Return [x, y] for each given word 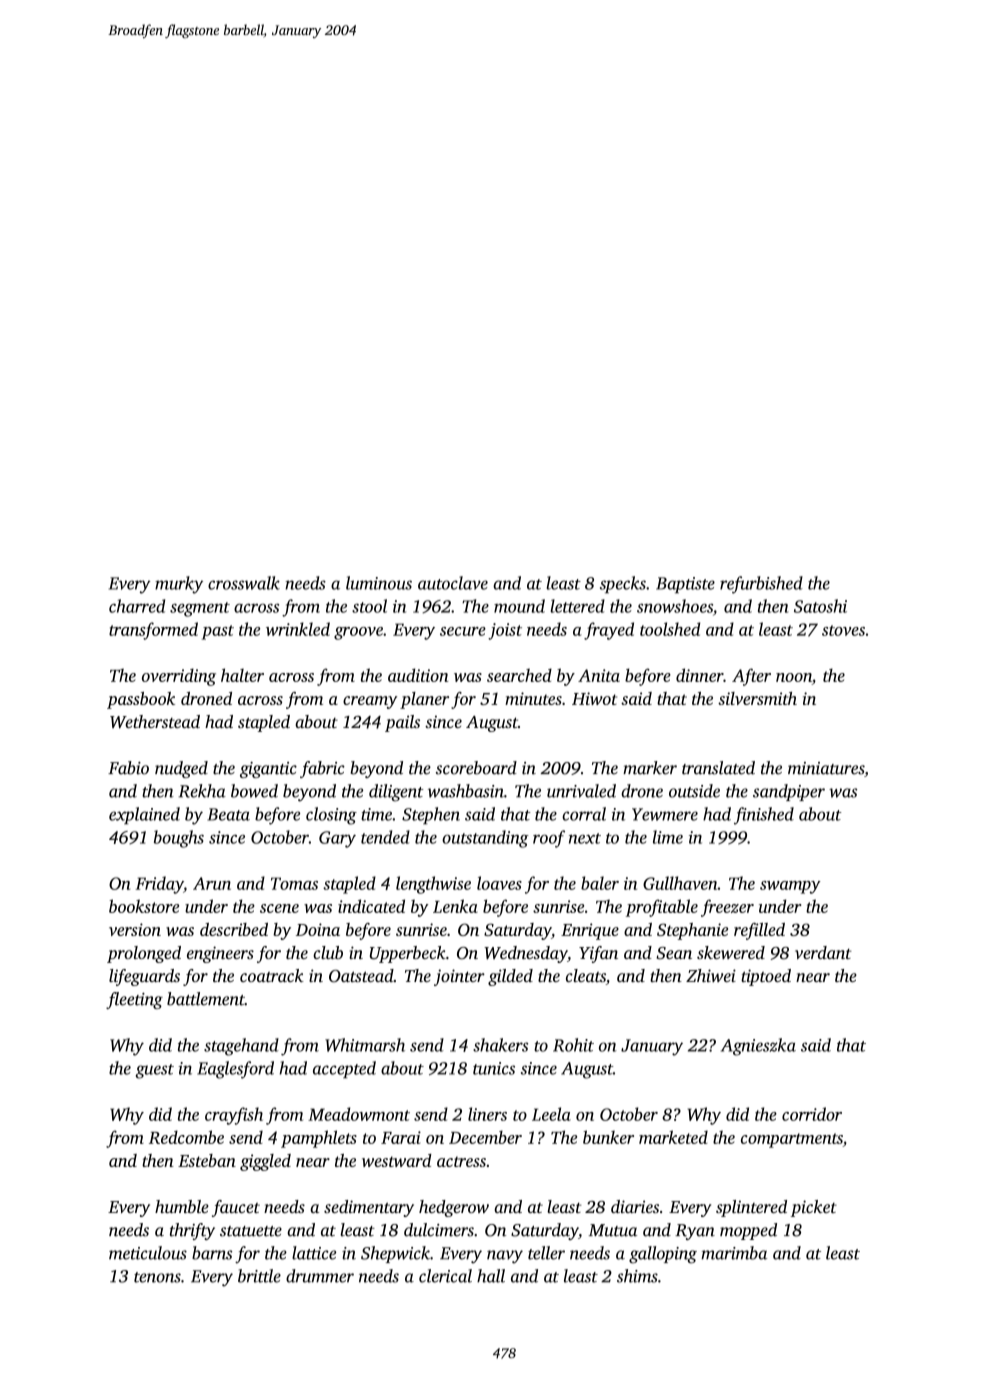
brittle [259, 1276]
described [234, 929]
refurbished [761, 585]
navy [505, 1257]
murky [179, 585]
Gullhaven [680, 883]
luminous [379, 583]
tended [385, 837]
